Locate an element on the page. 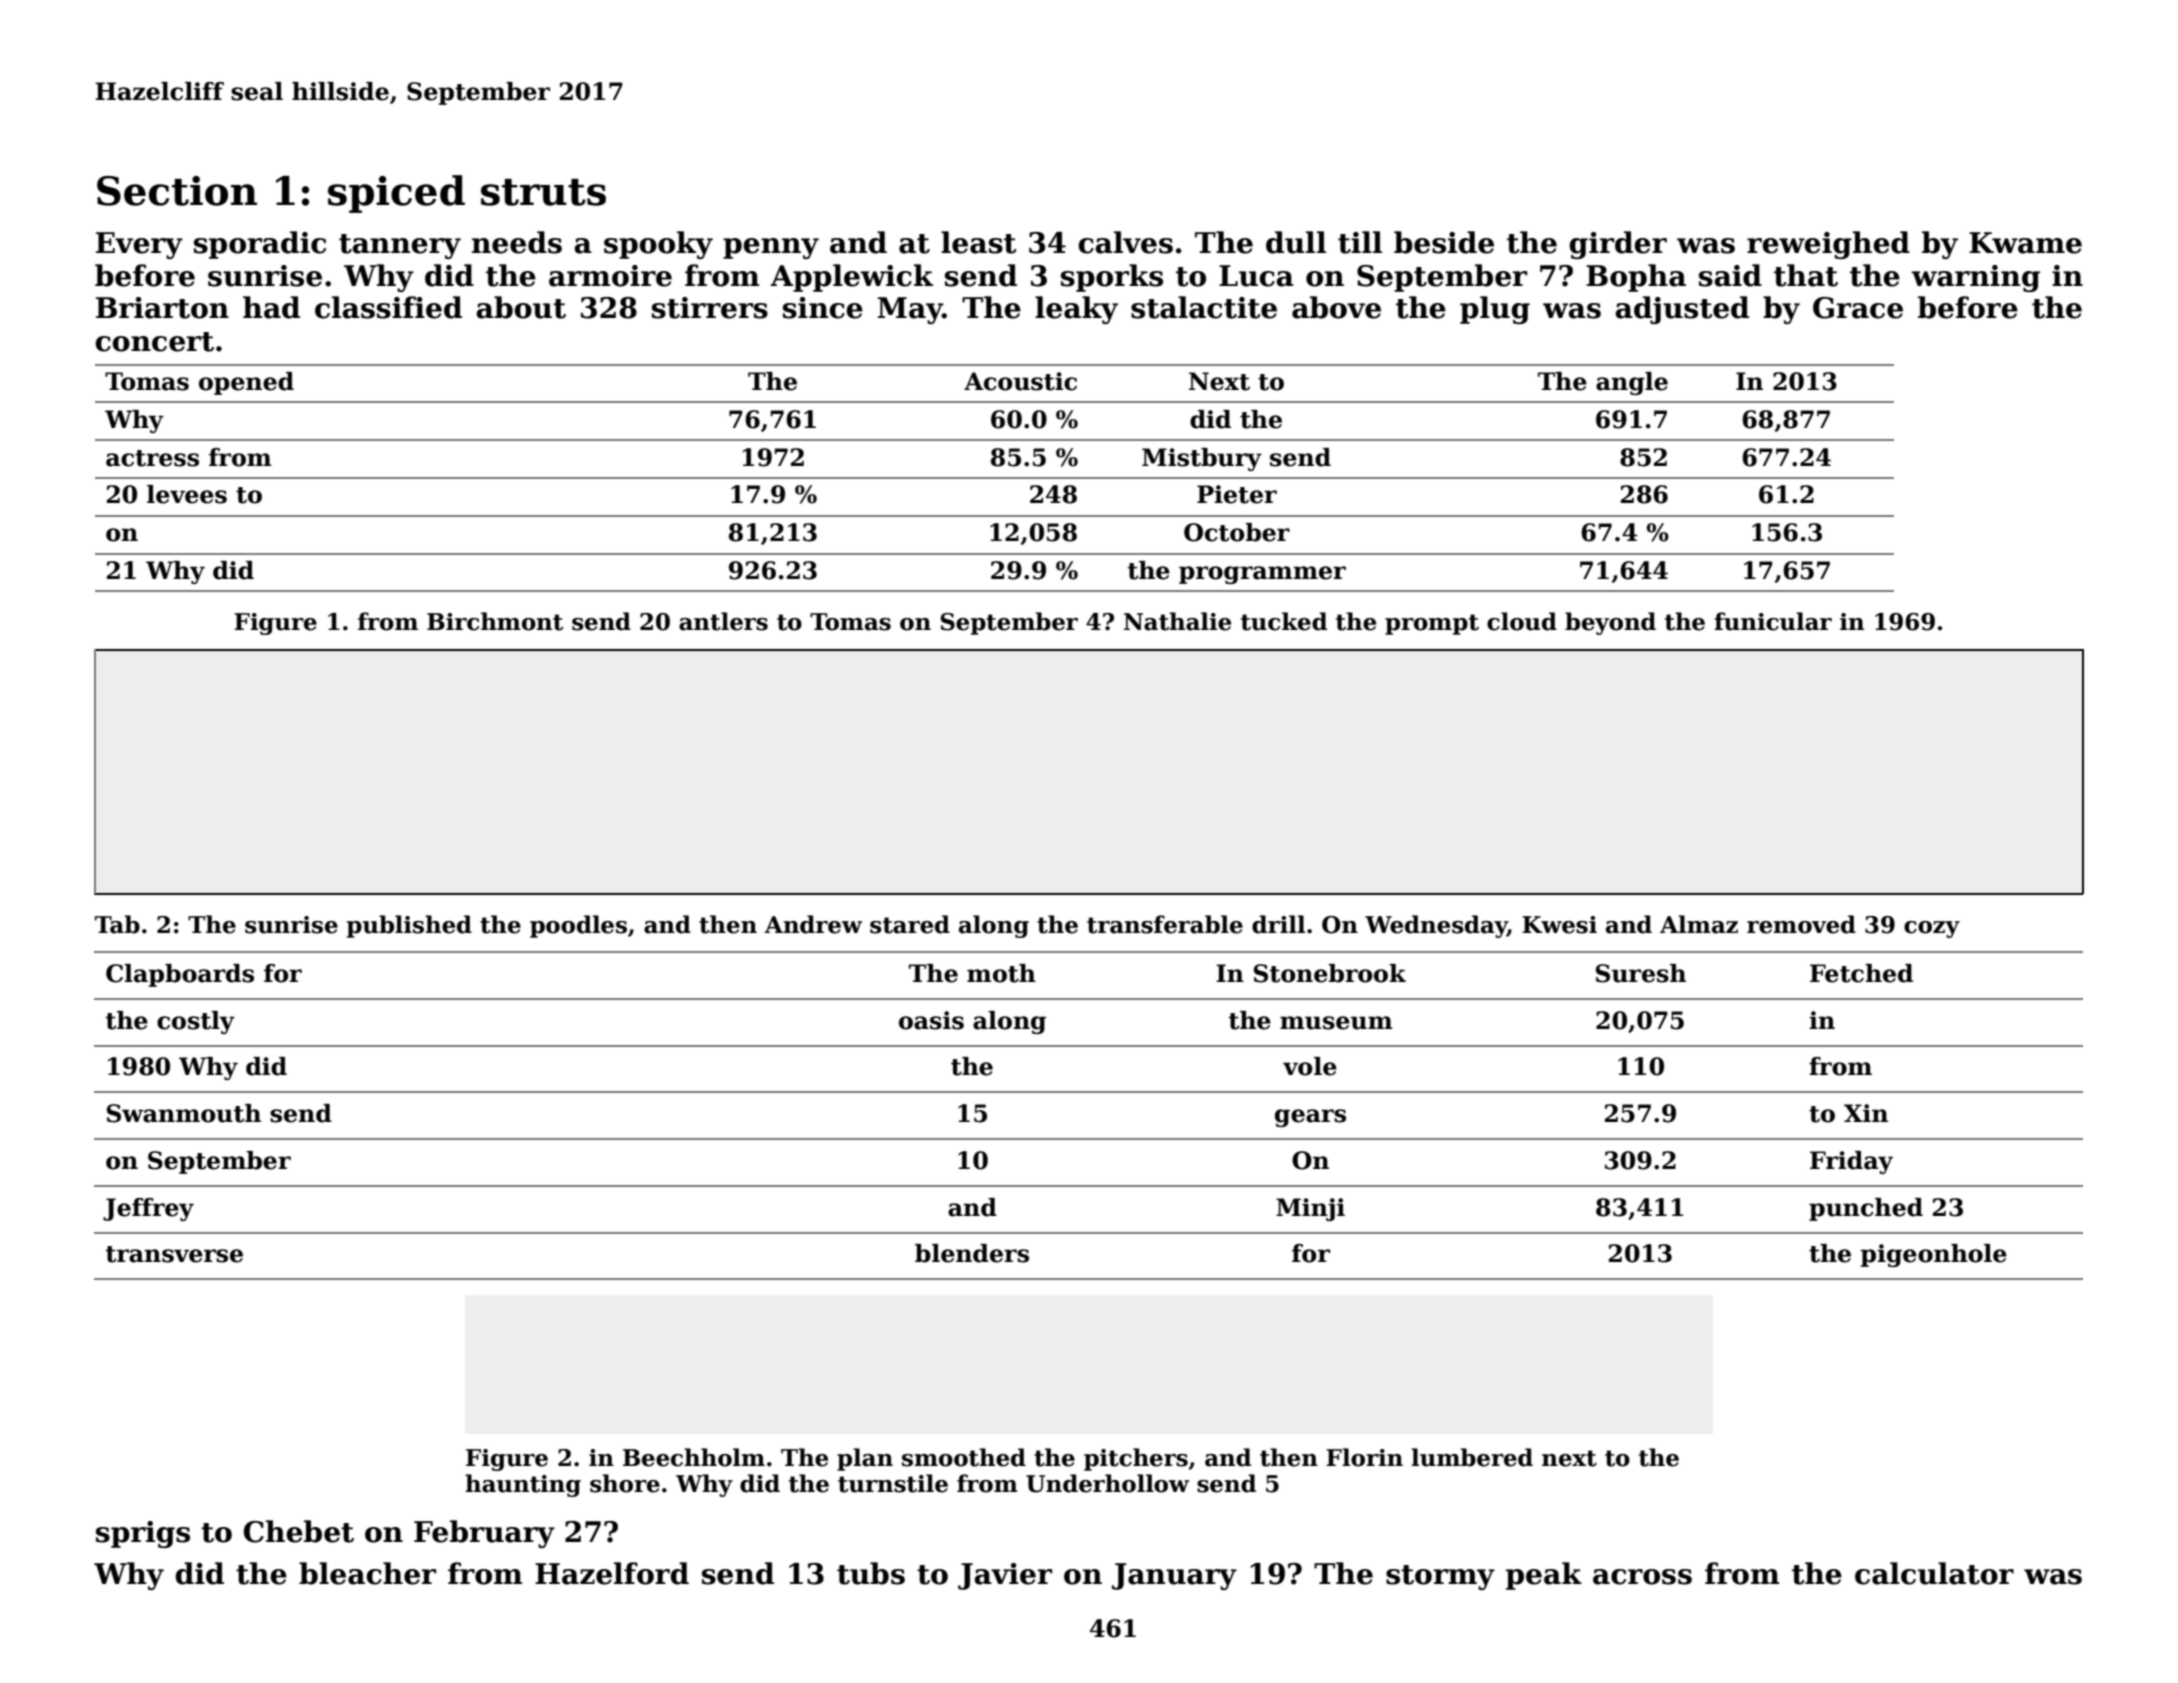 Image resolution: width=2178 pixels, height=1683 pixels. January is located at coordinates (1174, 1576).
